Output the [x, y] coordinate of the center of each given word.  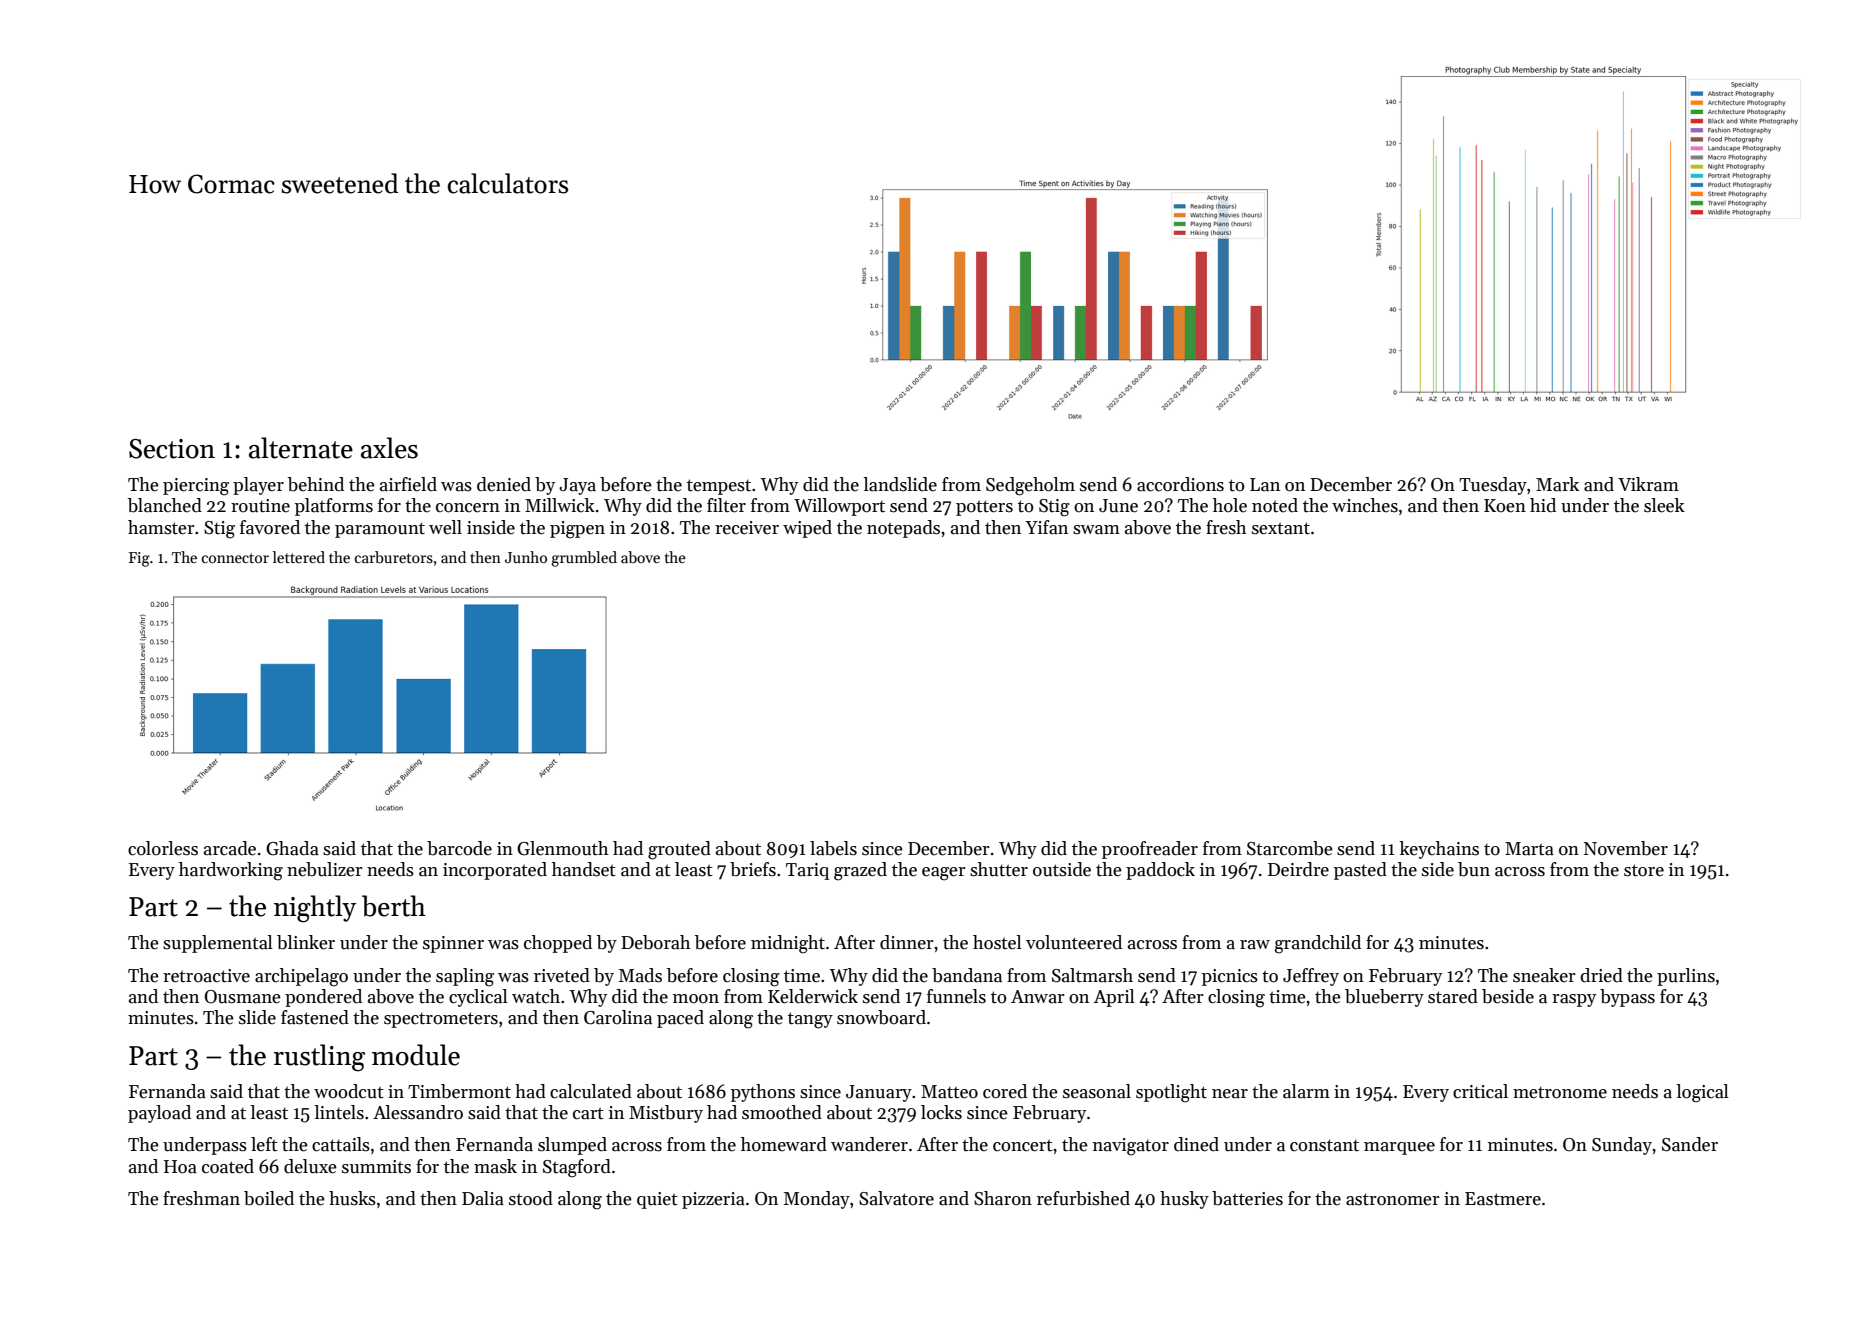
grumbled [584, 559]
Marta [1529, 849]
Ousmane [243, 997]
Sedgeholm [1030, 486]
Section [172, 449]
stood [531, 1198]
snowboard [881, 1017]
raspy [1574, 1000]
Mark [1557, 484]
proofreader [1150, 850]
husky [1184, 1200]
